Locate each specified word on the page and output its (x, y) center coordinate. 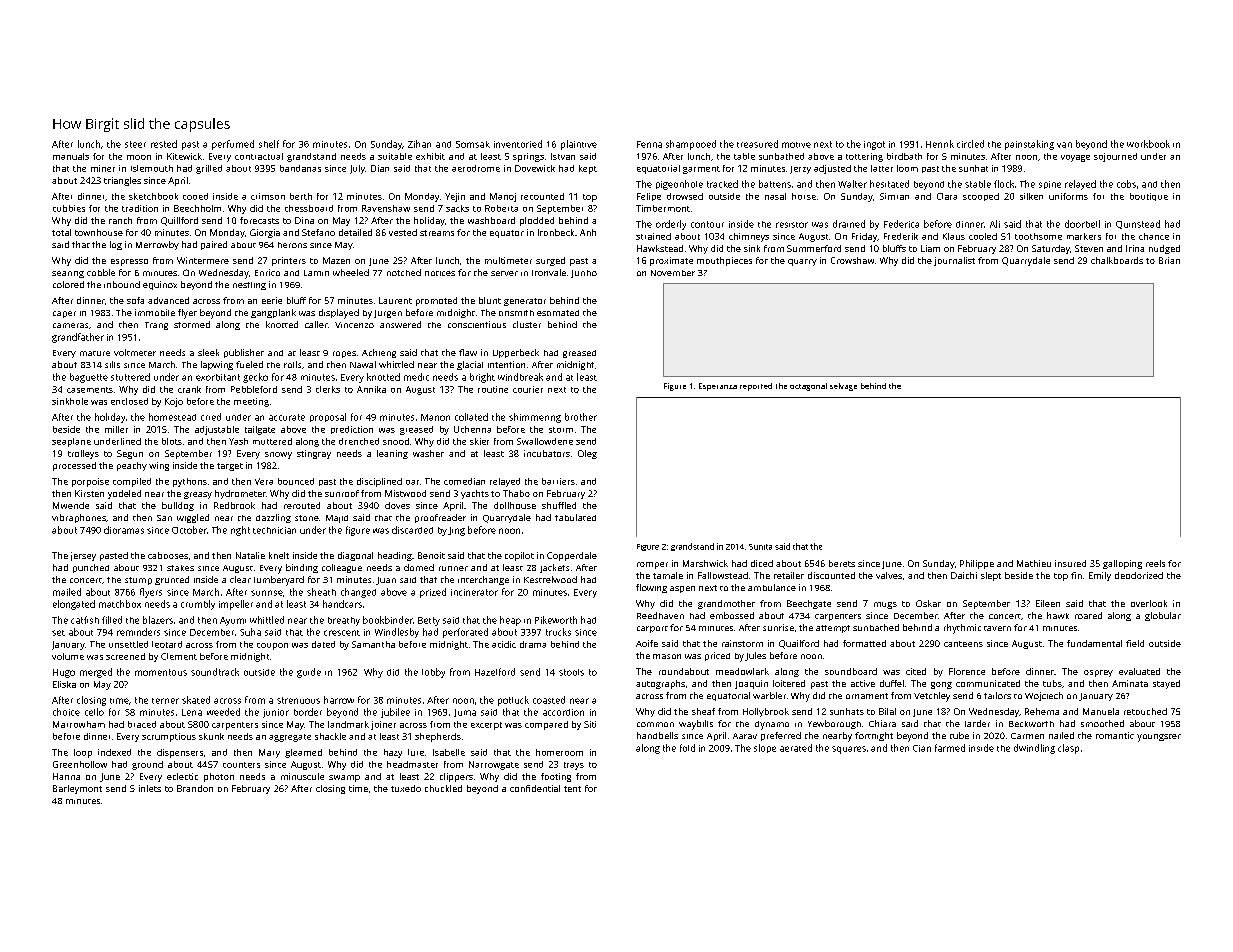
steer (135, 144)
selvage (843, 387)
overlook (1149, 603)
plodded (537, 221)
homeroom (559, 752)
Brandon (195, 788)
